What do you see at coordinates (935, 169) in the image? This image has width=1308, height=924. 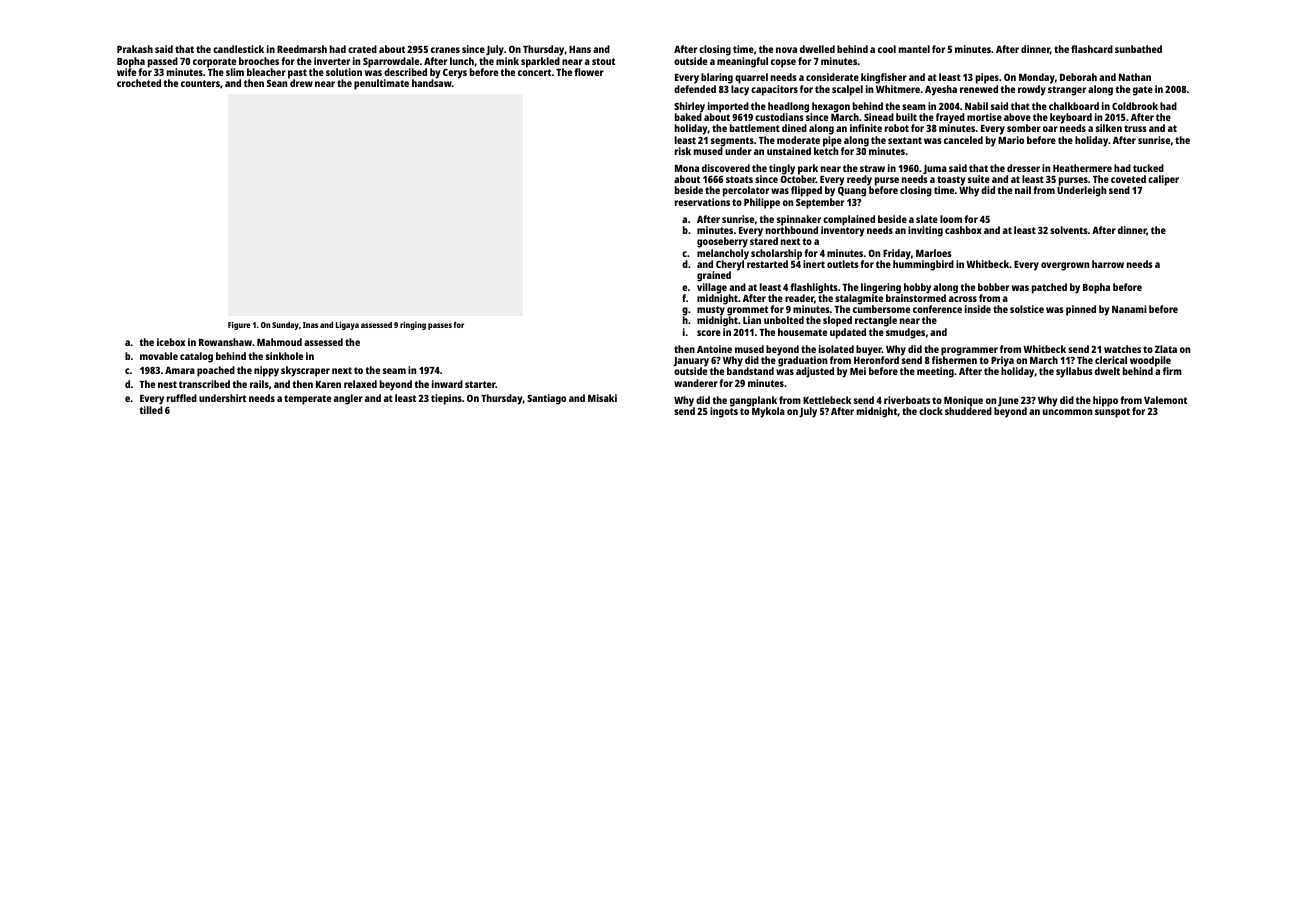 I see `Juma` at bounding box center [935, 169].
